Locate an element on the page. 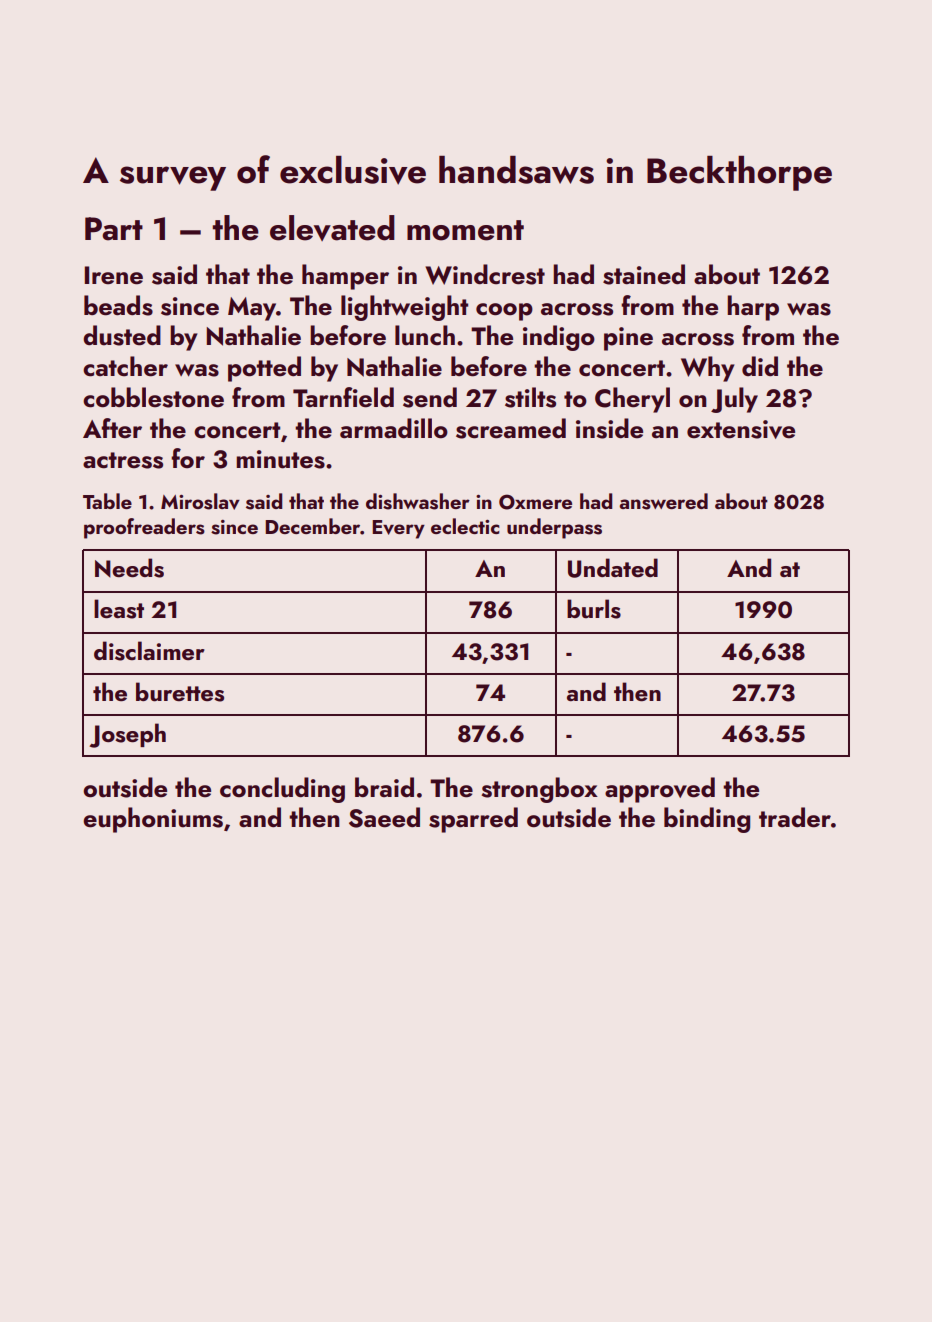 Image resolution: width=932 pixels, height=1322 pixels. braid is located at coordinates (384, 787).
